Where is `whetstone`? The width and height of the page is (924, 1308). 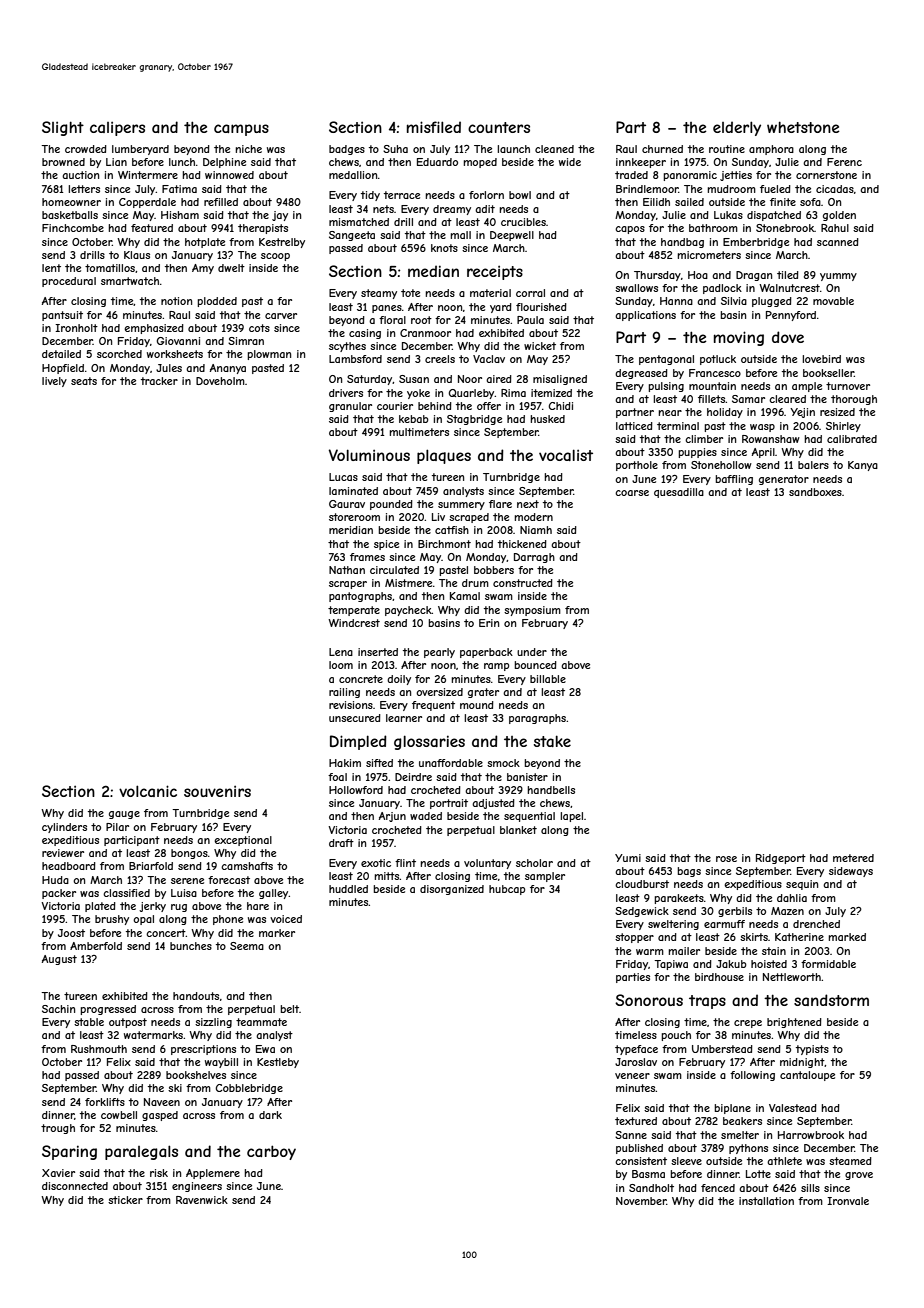 whetstone is located at coordinates (803, 127).
